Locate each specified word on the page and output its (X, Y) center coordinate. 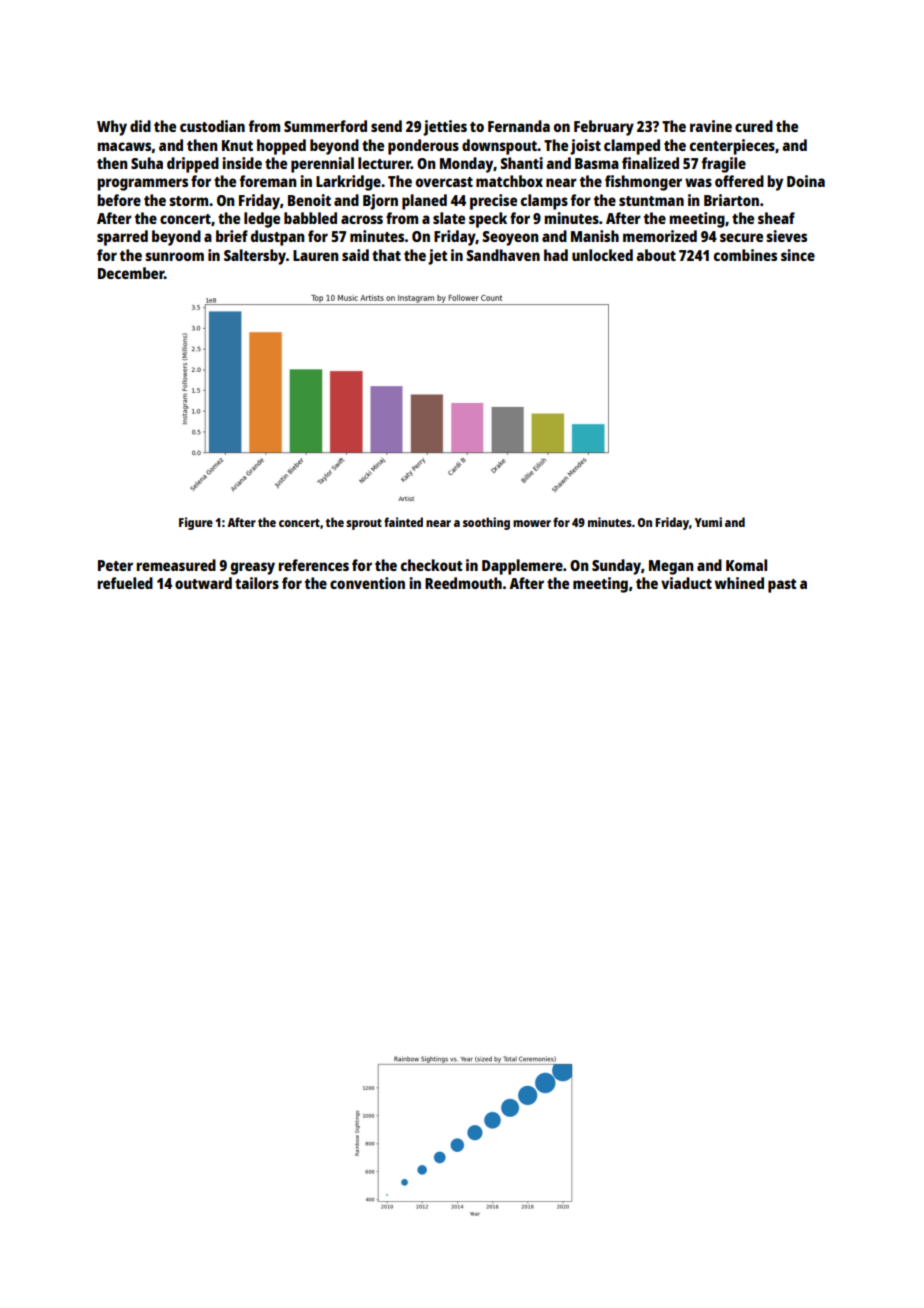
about (656, 255)
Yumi (708, 522)
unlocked (602, 255)
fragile (724, 165)
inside (242, 163)
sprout (364, 524)
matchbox (509, 181)
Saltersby (255, 257)
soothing (486, 523)
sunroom (174, 256)
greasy (253, 568)
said (355, 255)
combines (745, 255)
